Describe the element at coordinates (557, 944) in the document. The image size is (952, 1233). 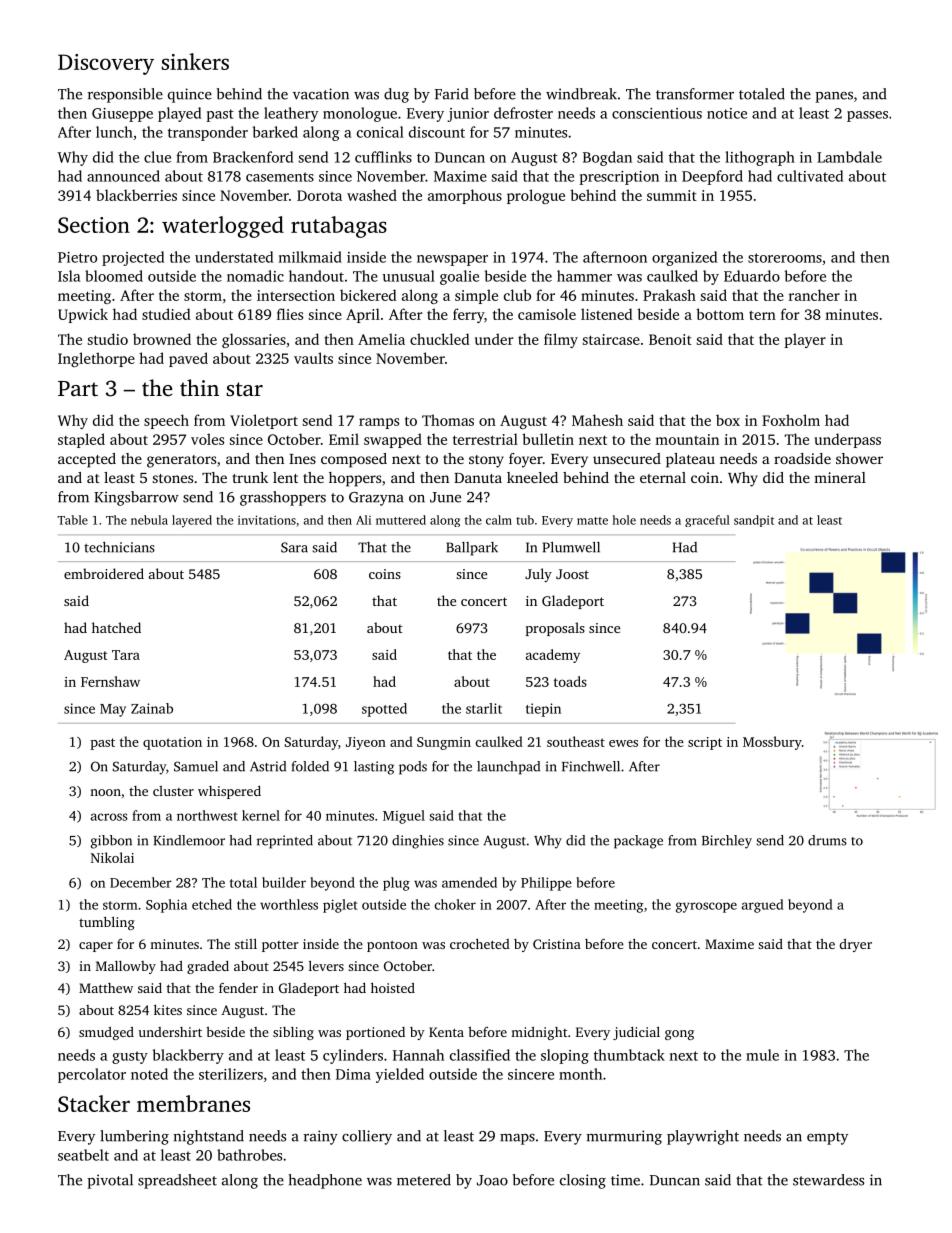
I see `Cristina` at that location.
